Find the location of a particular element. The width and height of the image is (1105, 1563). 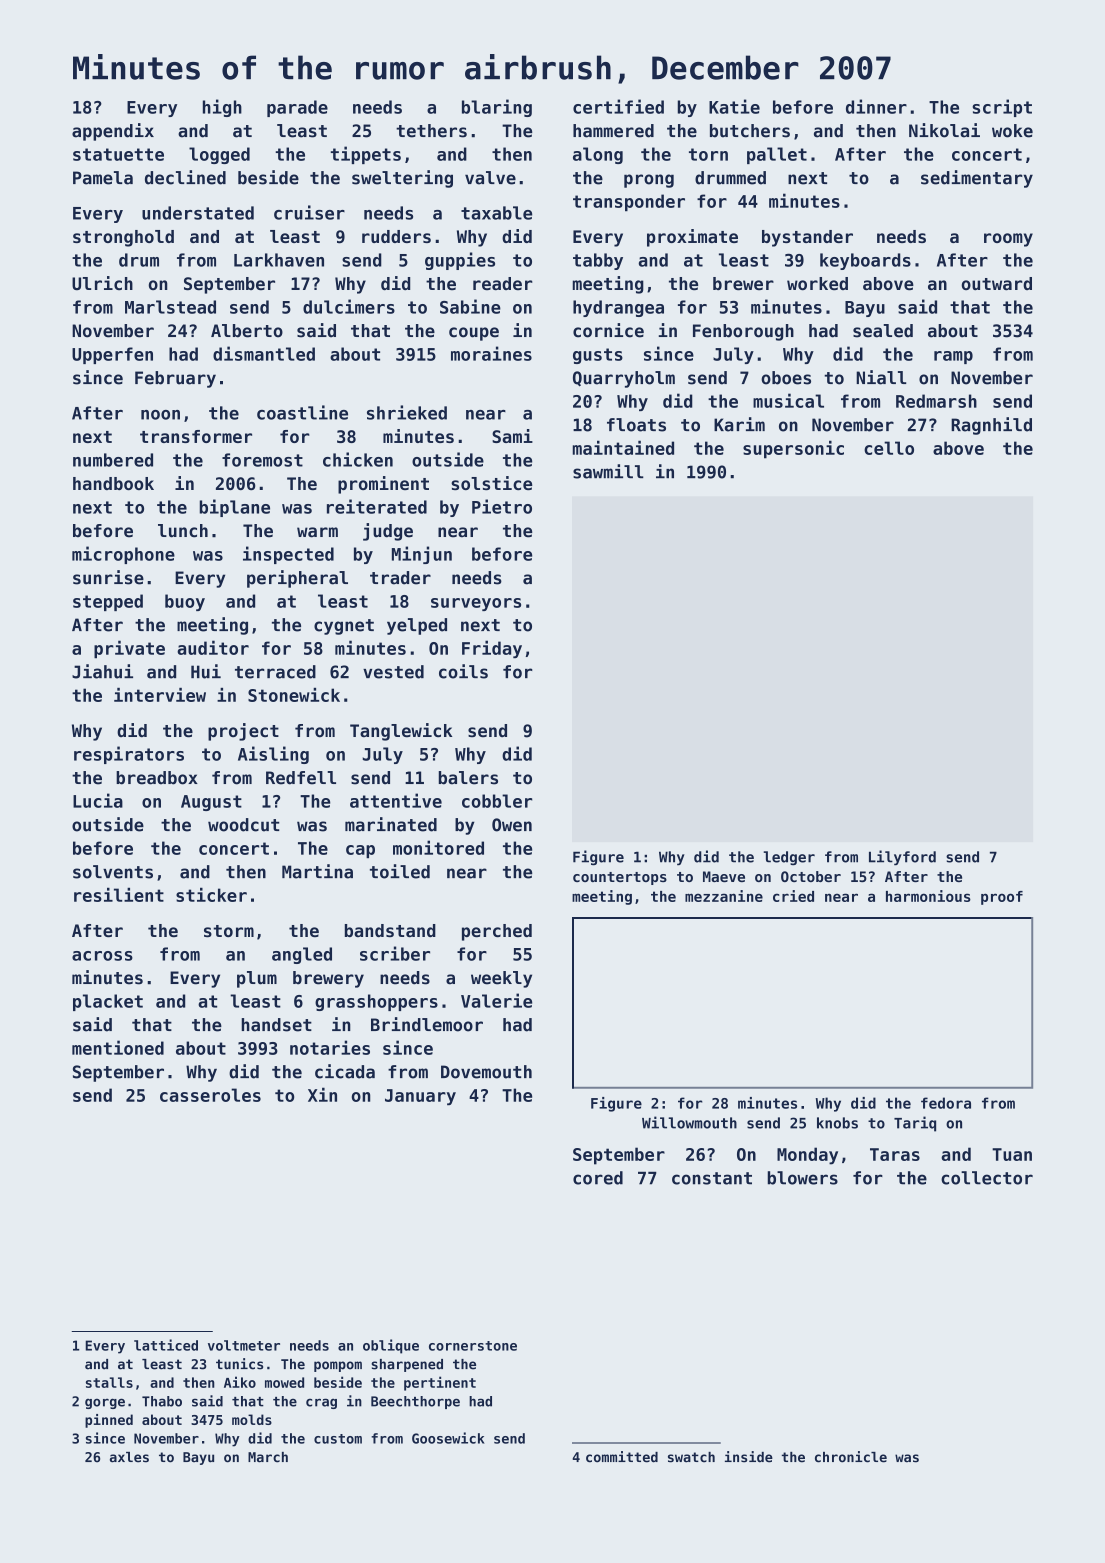

dulcimers is located at coordinates (349, 306).
